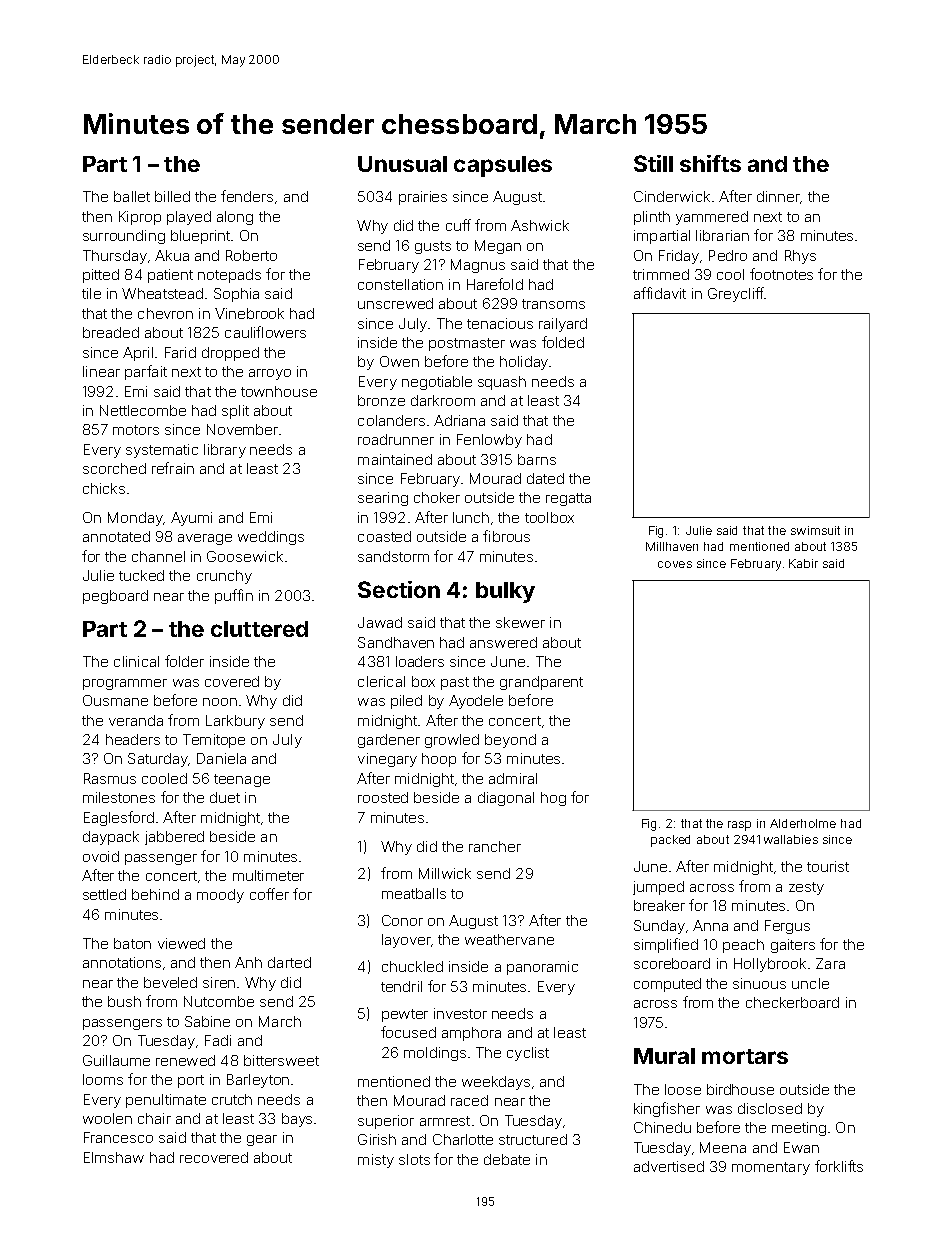 The height and width of the screenshot is (1233, 952). What do you see at coordinates (114, 1157) in the screenshot?
I see `Elmshaw` at bounding box center [114, 1157].
